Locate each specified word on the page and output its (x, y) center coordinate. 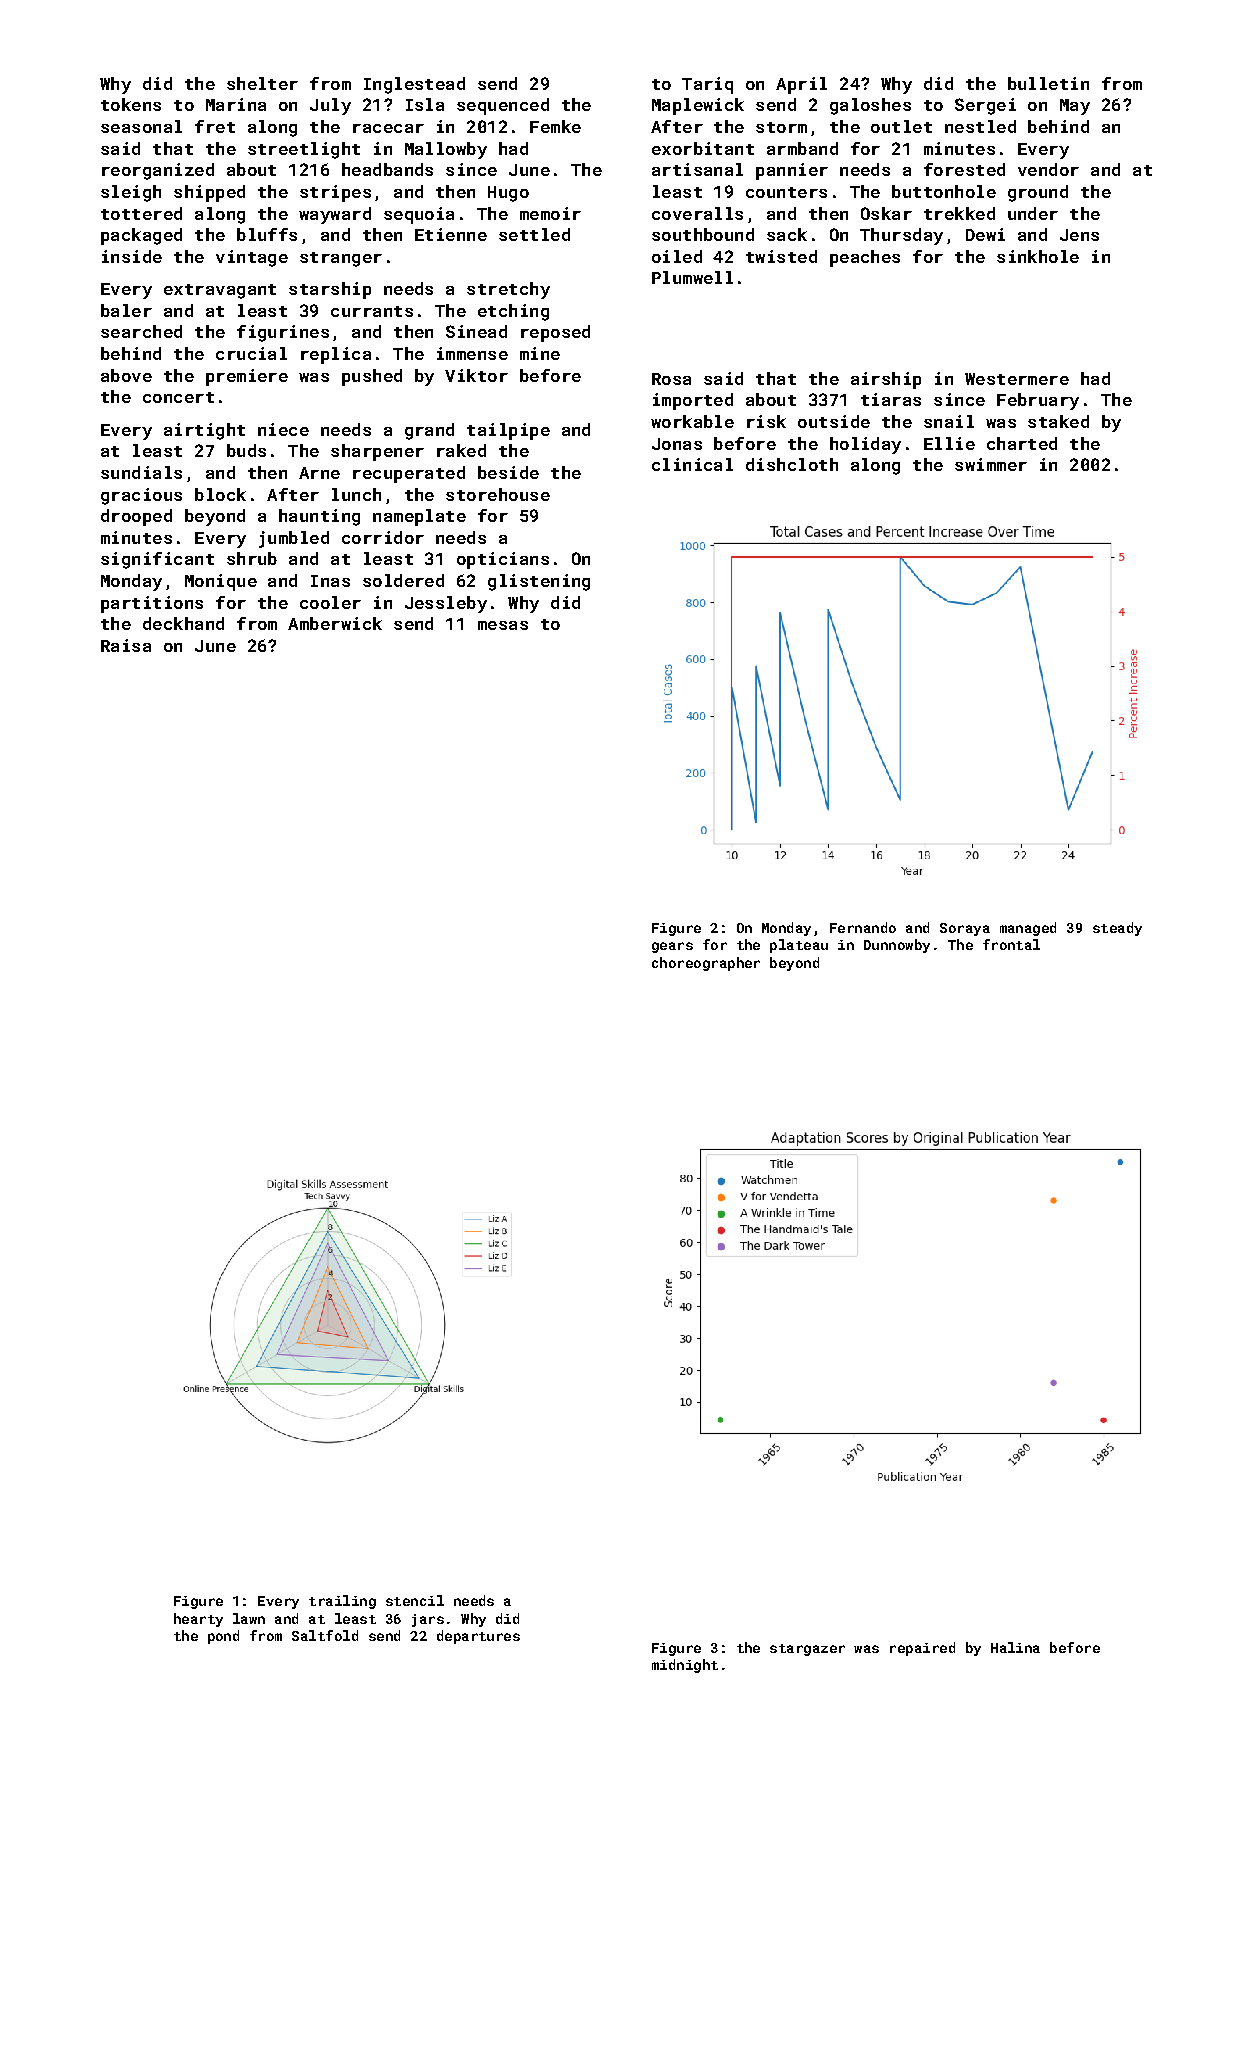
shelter (262, 83)
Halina (1015, 1647)
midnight (685, 1666)
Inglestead (414, 85)
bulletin (1048, 83)
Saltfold (325, 1635)
